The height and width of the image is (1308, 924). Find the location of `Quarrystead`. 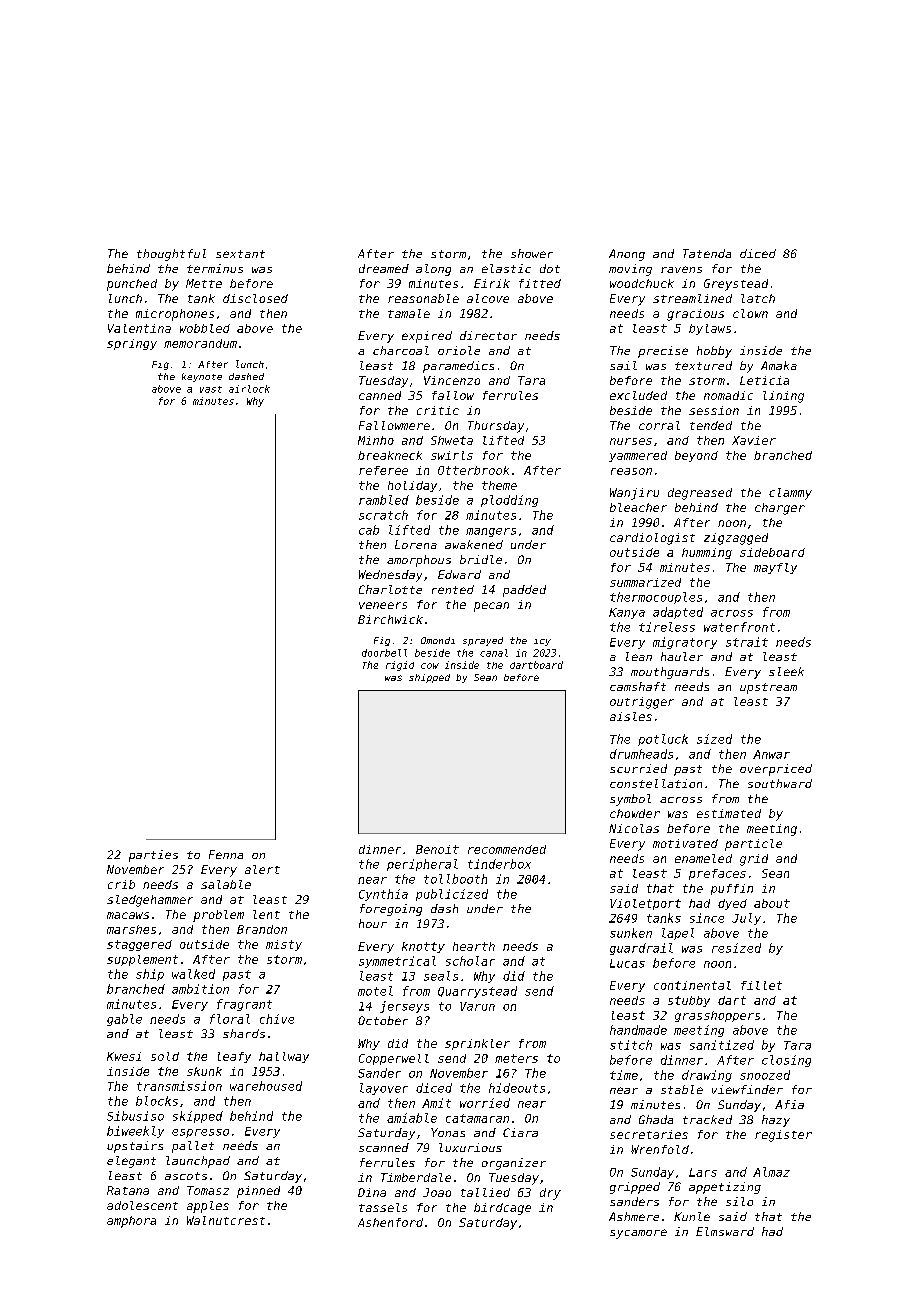

Quarrystead is located at coordinates (477, 992).
